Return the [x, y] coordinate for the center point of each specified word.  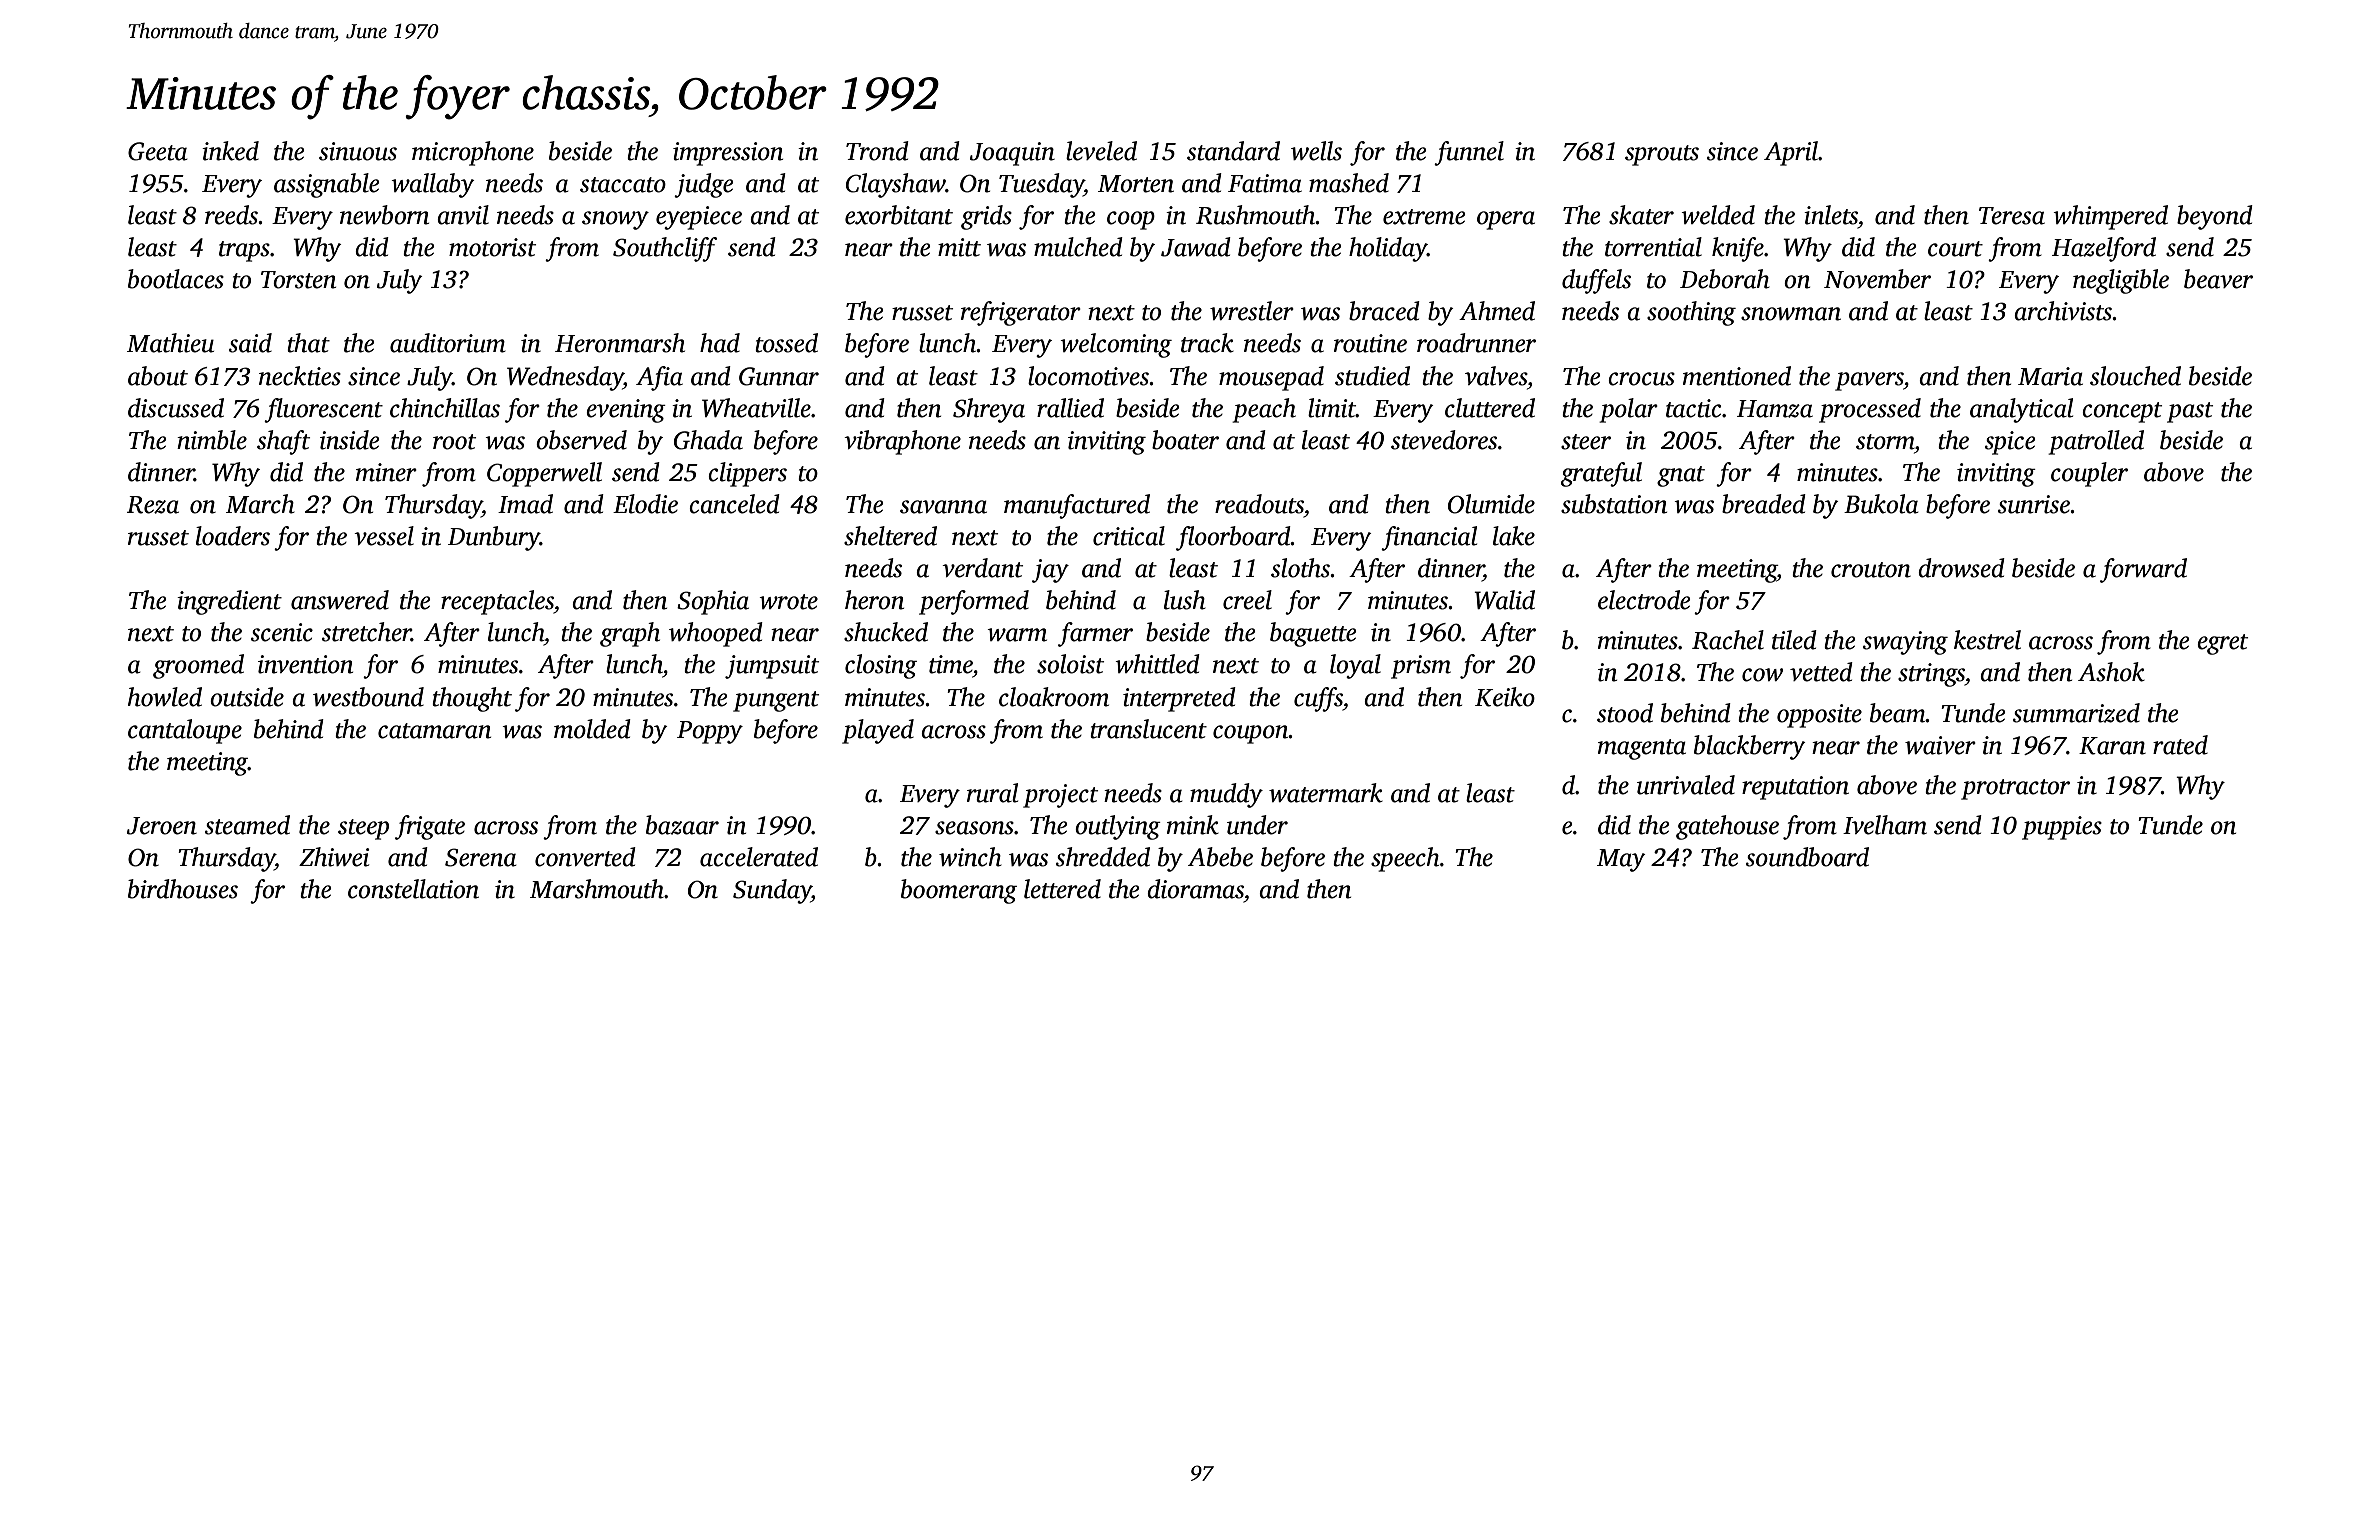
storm [1885, 442]
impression [728, 154]
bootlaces [176, 279]
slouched [2135, 376]
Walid [1504, 600]
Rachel [1728, 640]
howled [165, 697]
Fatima [1265, 183]
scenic [282, 632]
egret [2222, 644]
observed [581, 440]
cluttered [1490, 408]
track [1207, 343]
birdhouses [183, 889]
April [1791, 153]
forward [2143, 570]
